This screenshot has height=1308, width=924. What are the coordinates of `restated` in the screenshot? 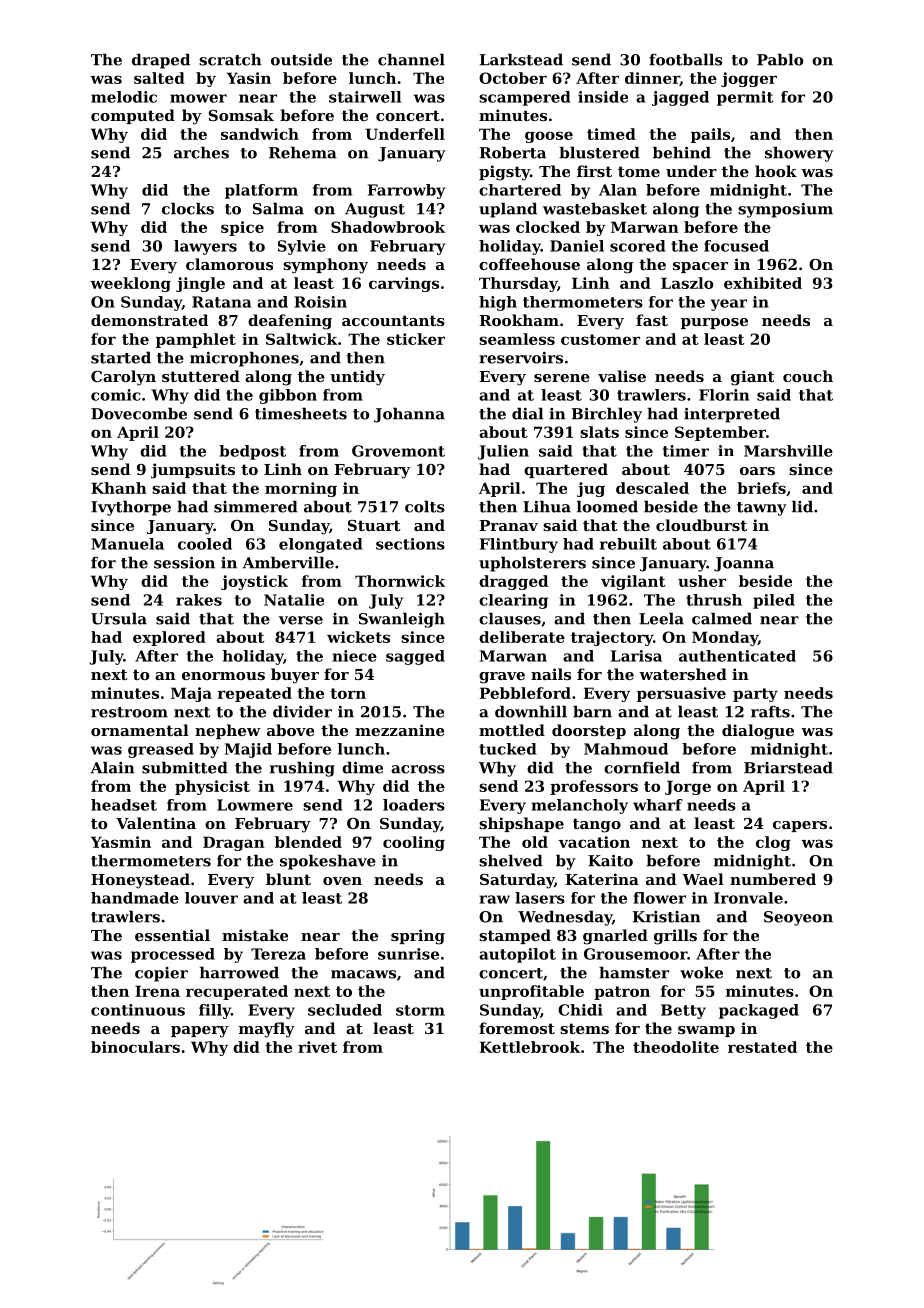 It's located at (762, 1047).
